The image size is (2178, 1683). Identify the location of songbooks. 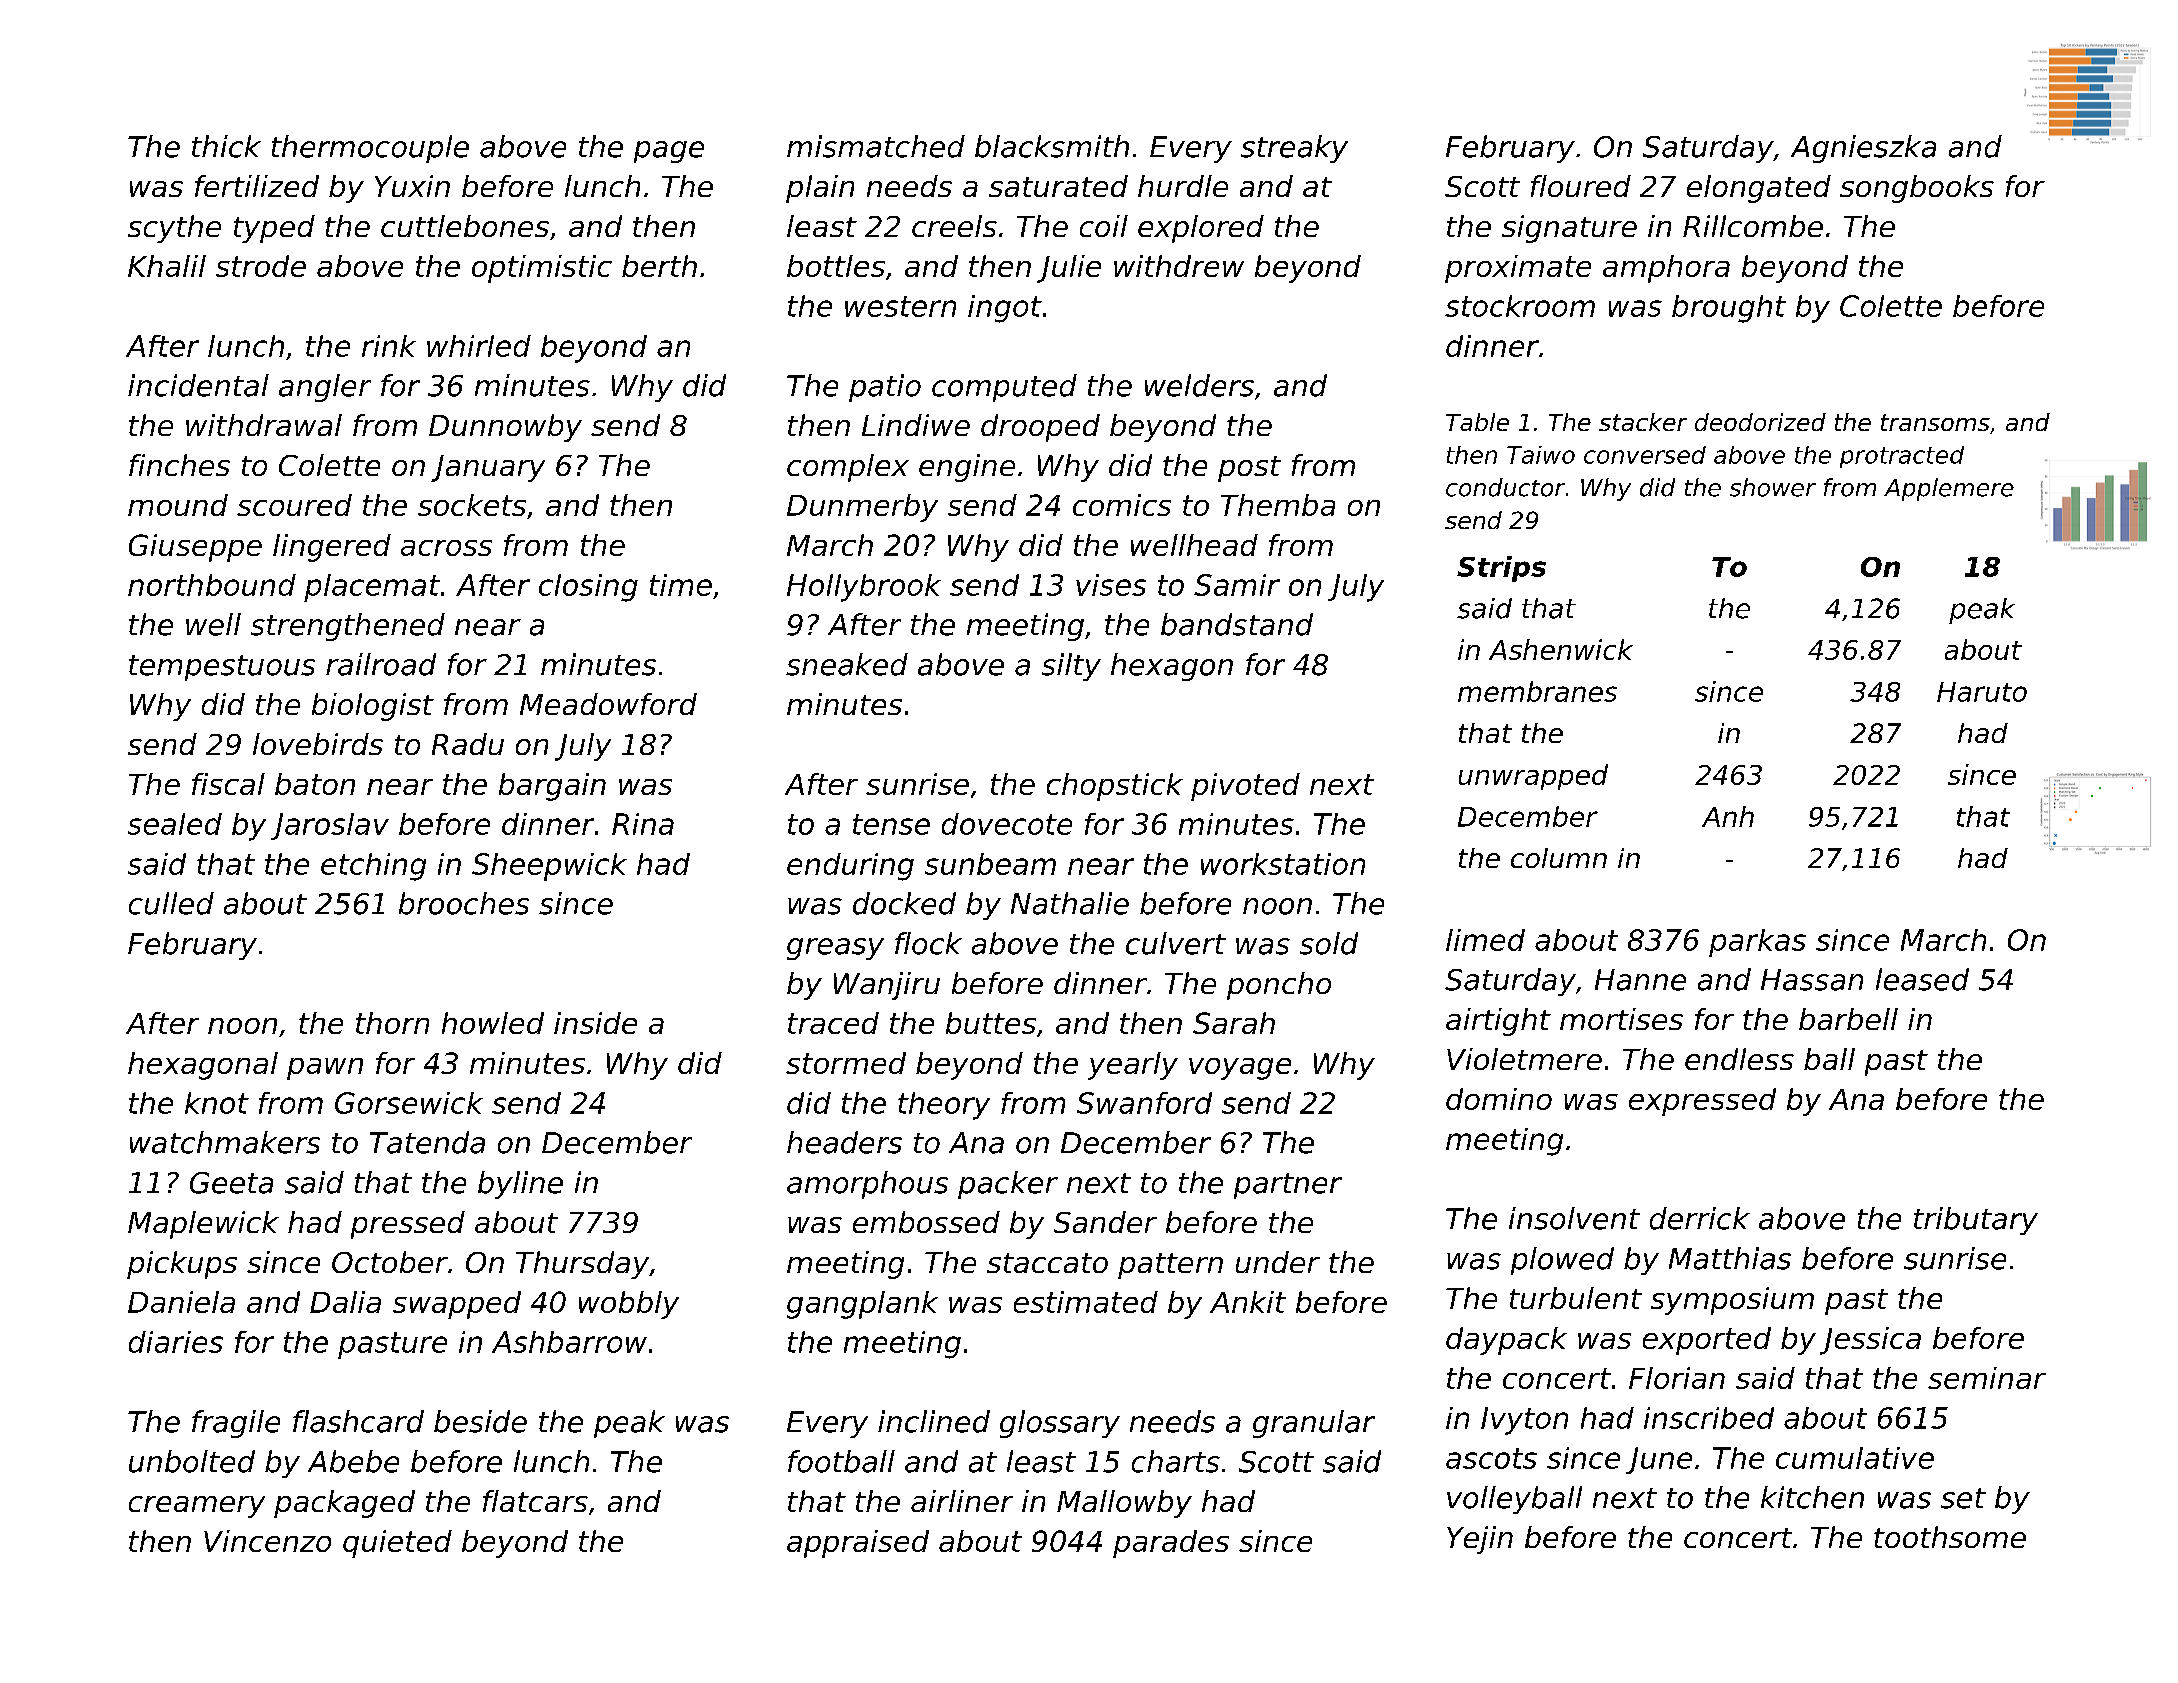
(1917, 189).
